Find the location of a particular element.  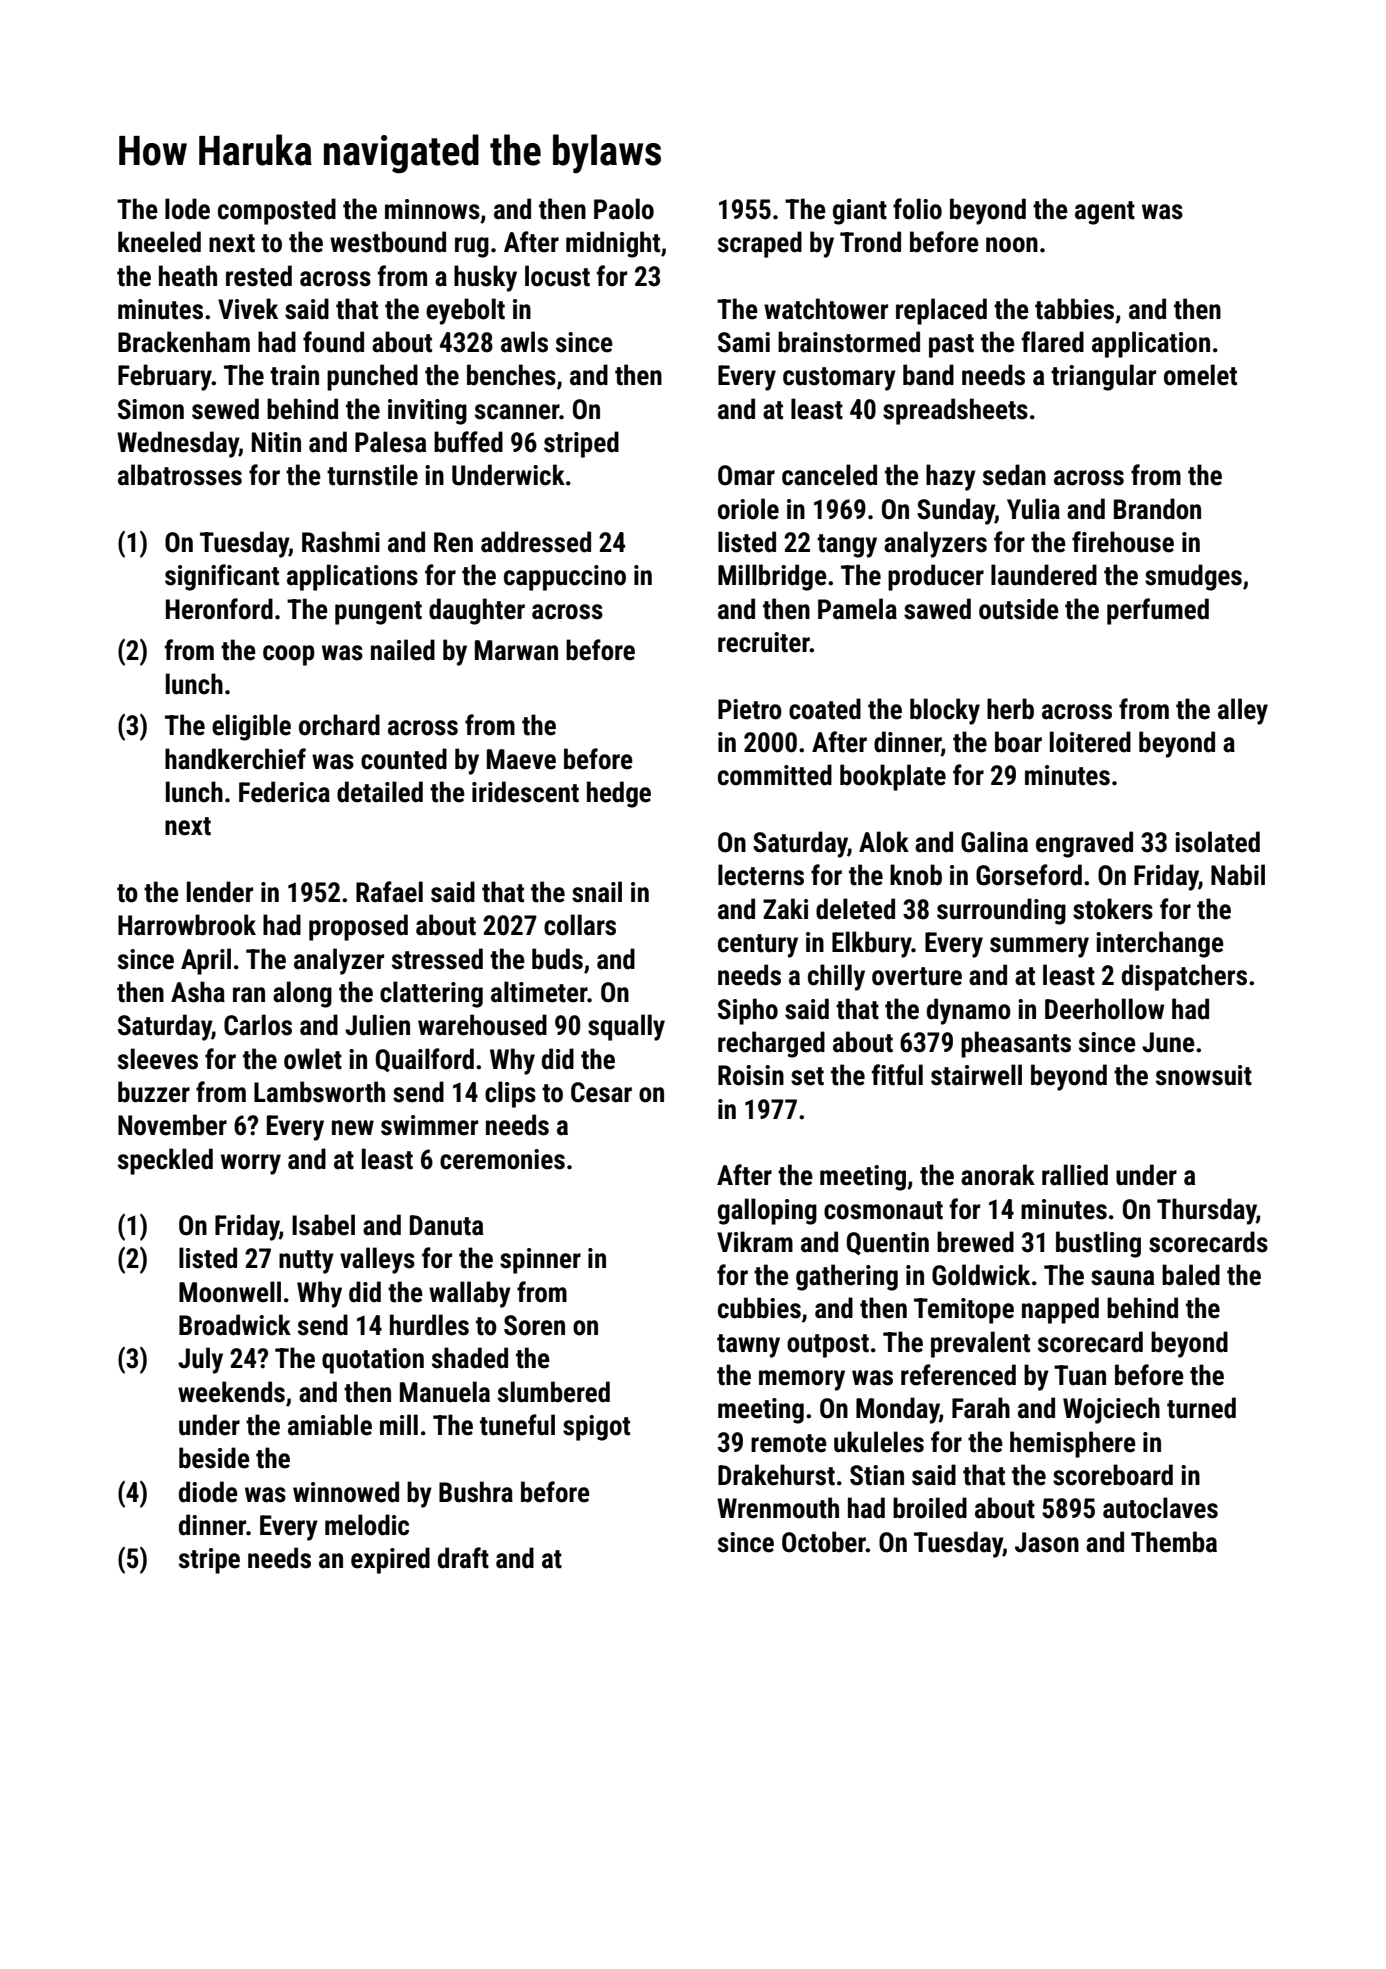

swimmer is located at coordinates (429, 1125).
